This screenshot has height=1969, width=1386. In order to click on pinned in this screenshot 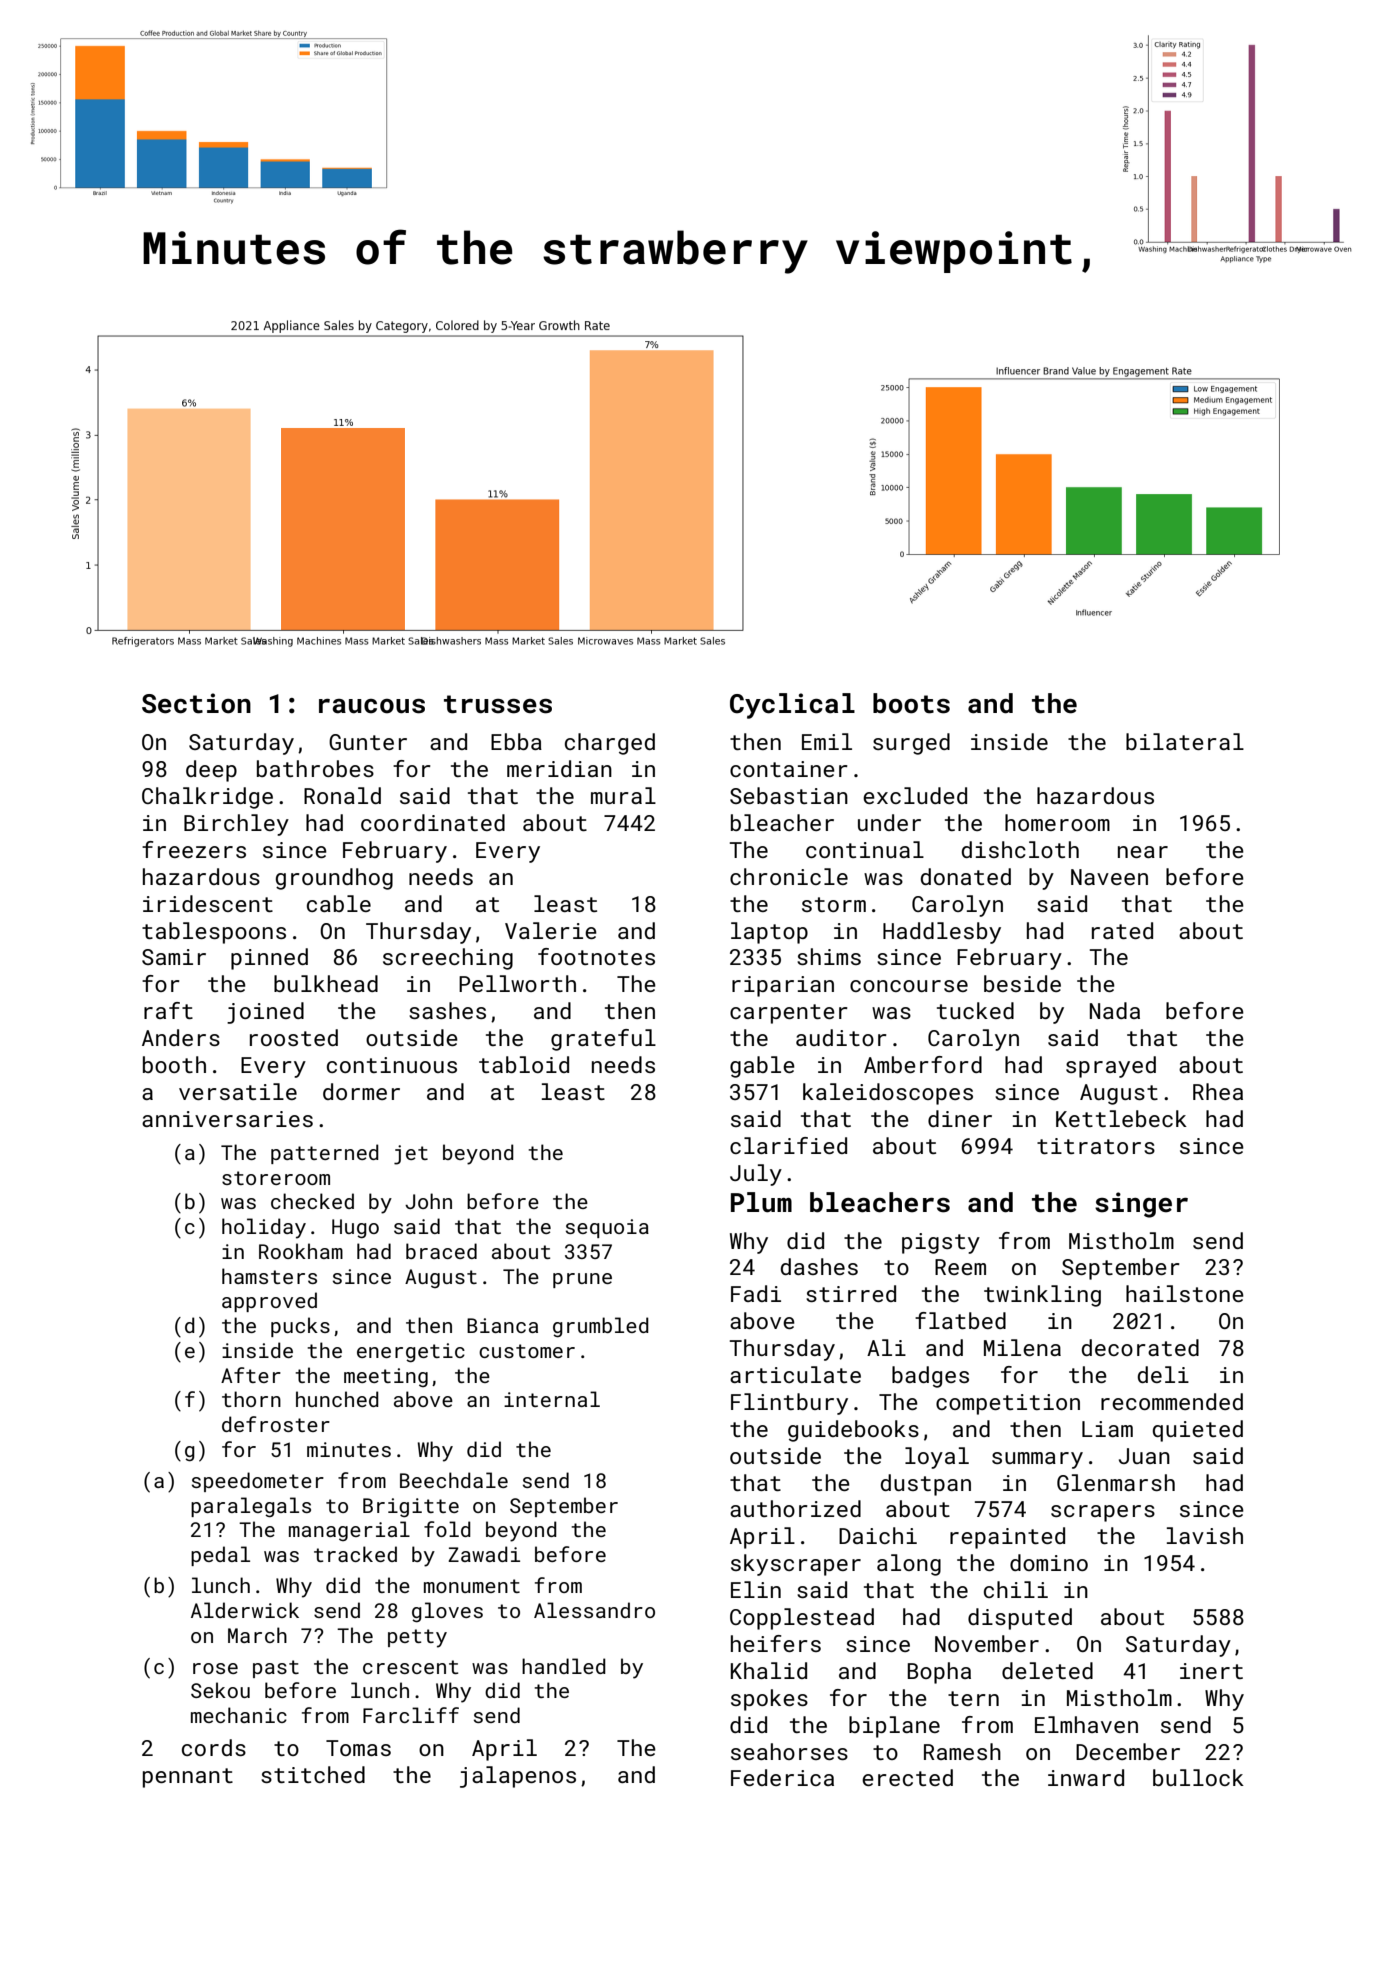, I will do `click(269, 959)`.
